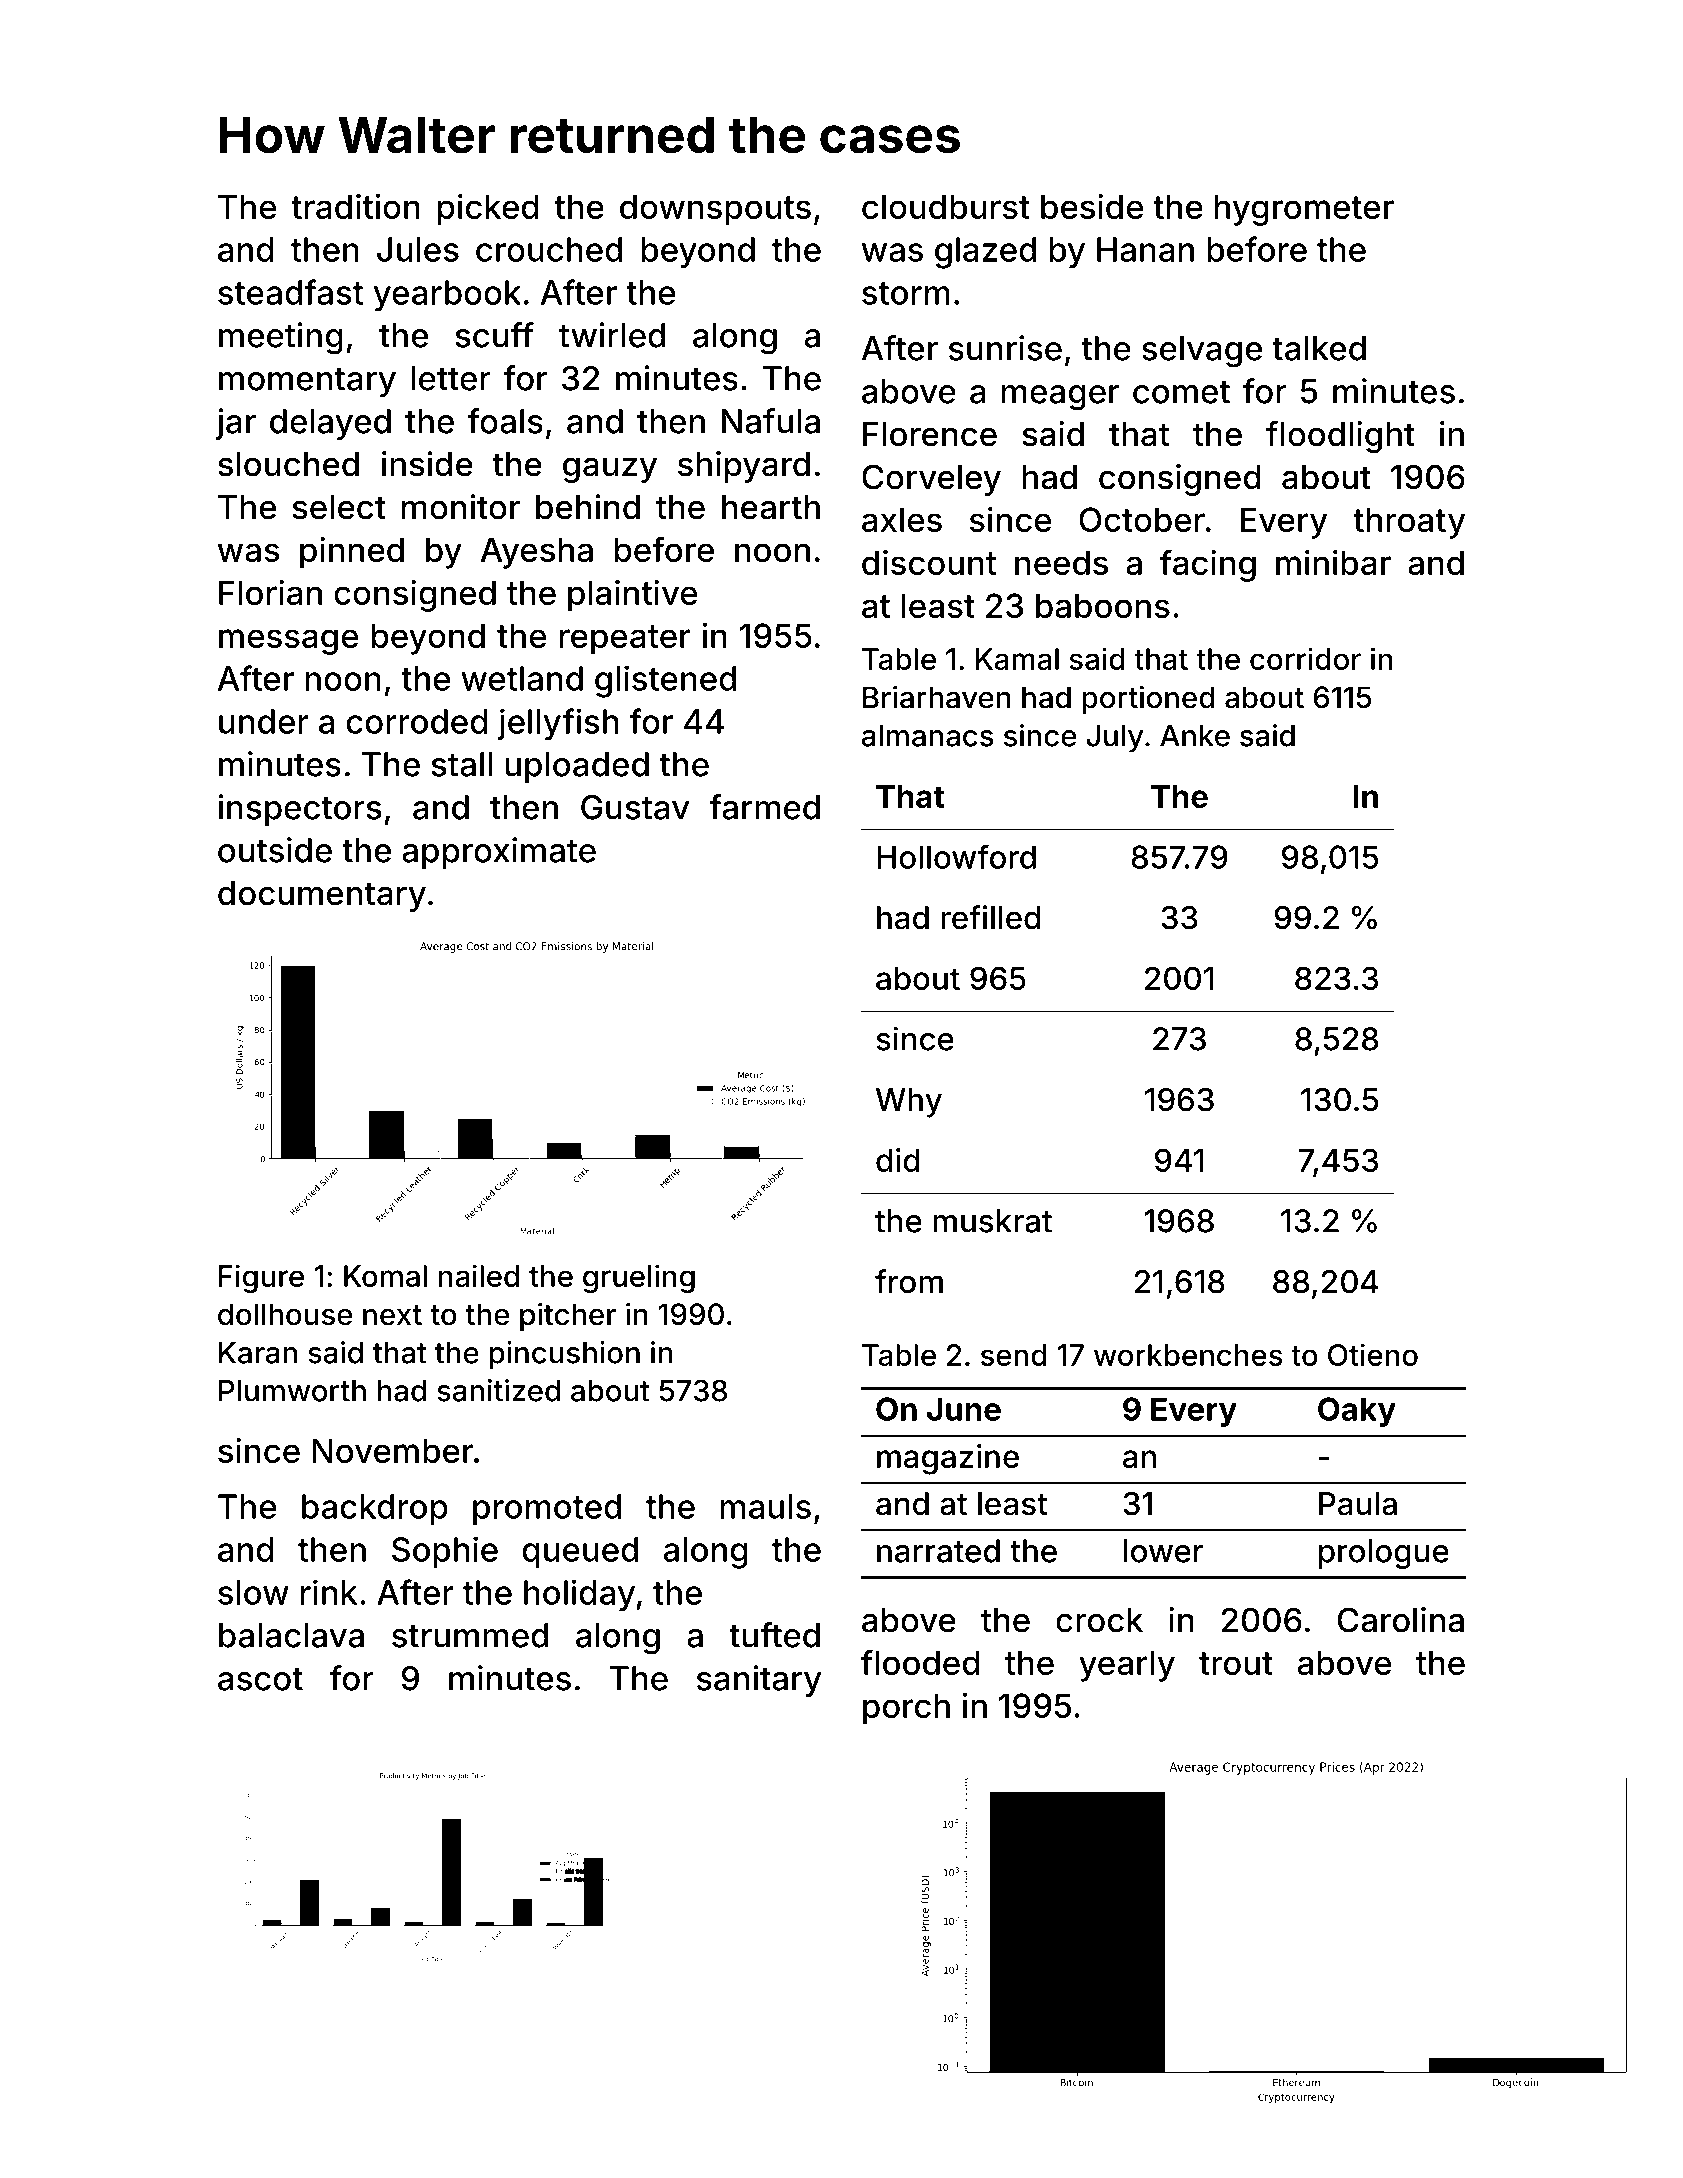 The height and width of the image is (2178, 1683). Describe the element at coordinates (290, 292) in the image. I see `steadfast` at that location.
